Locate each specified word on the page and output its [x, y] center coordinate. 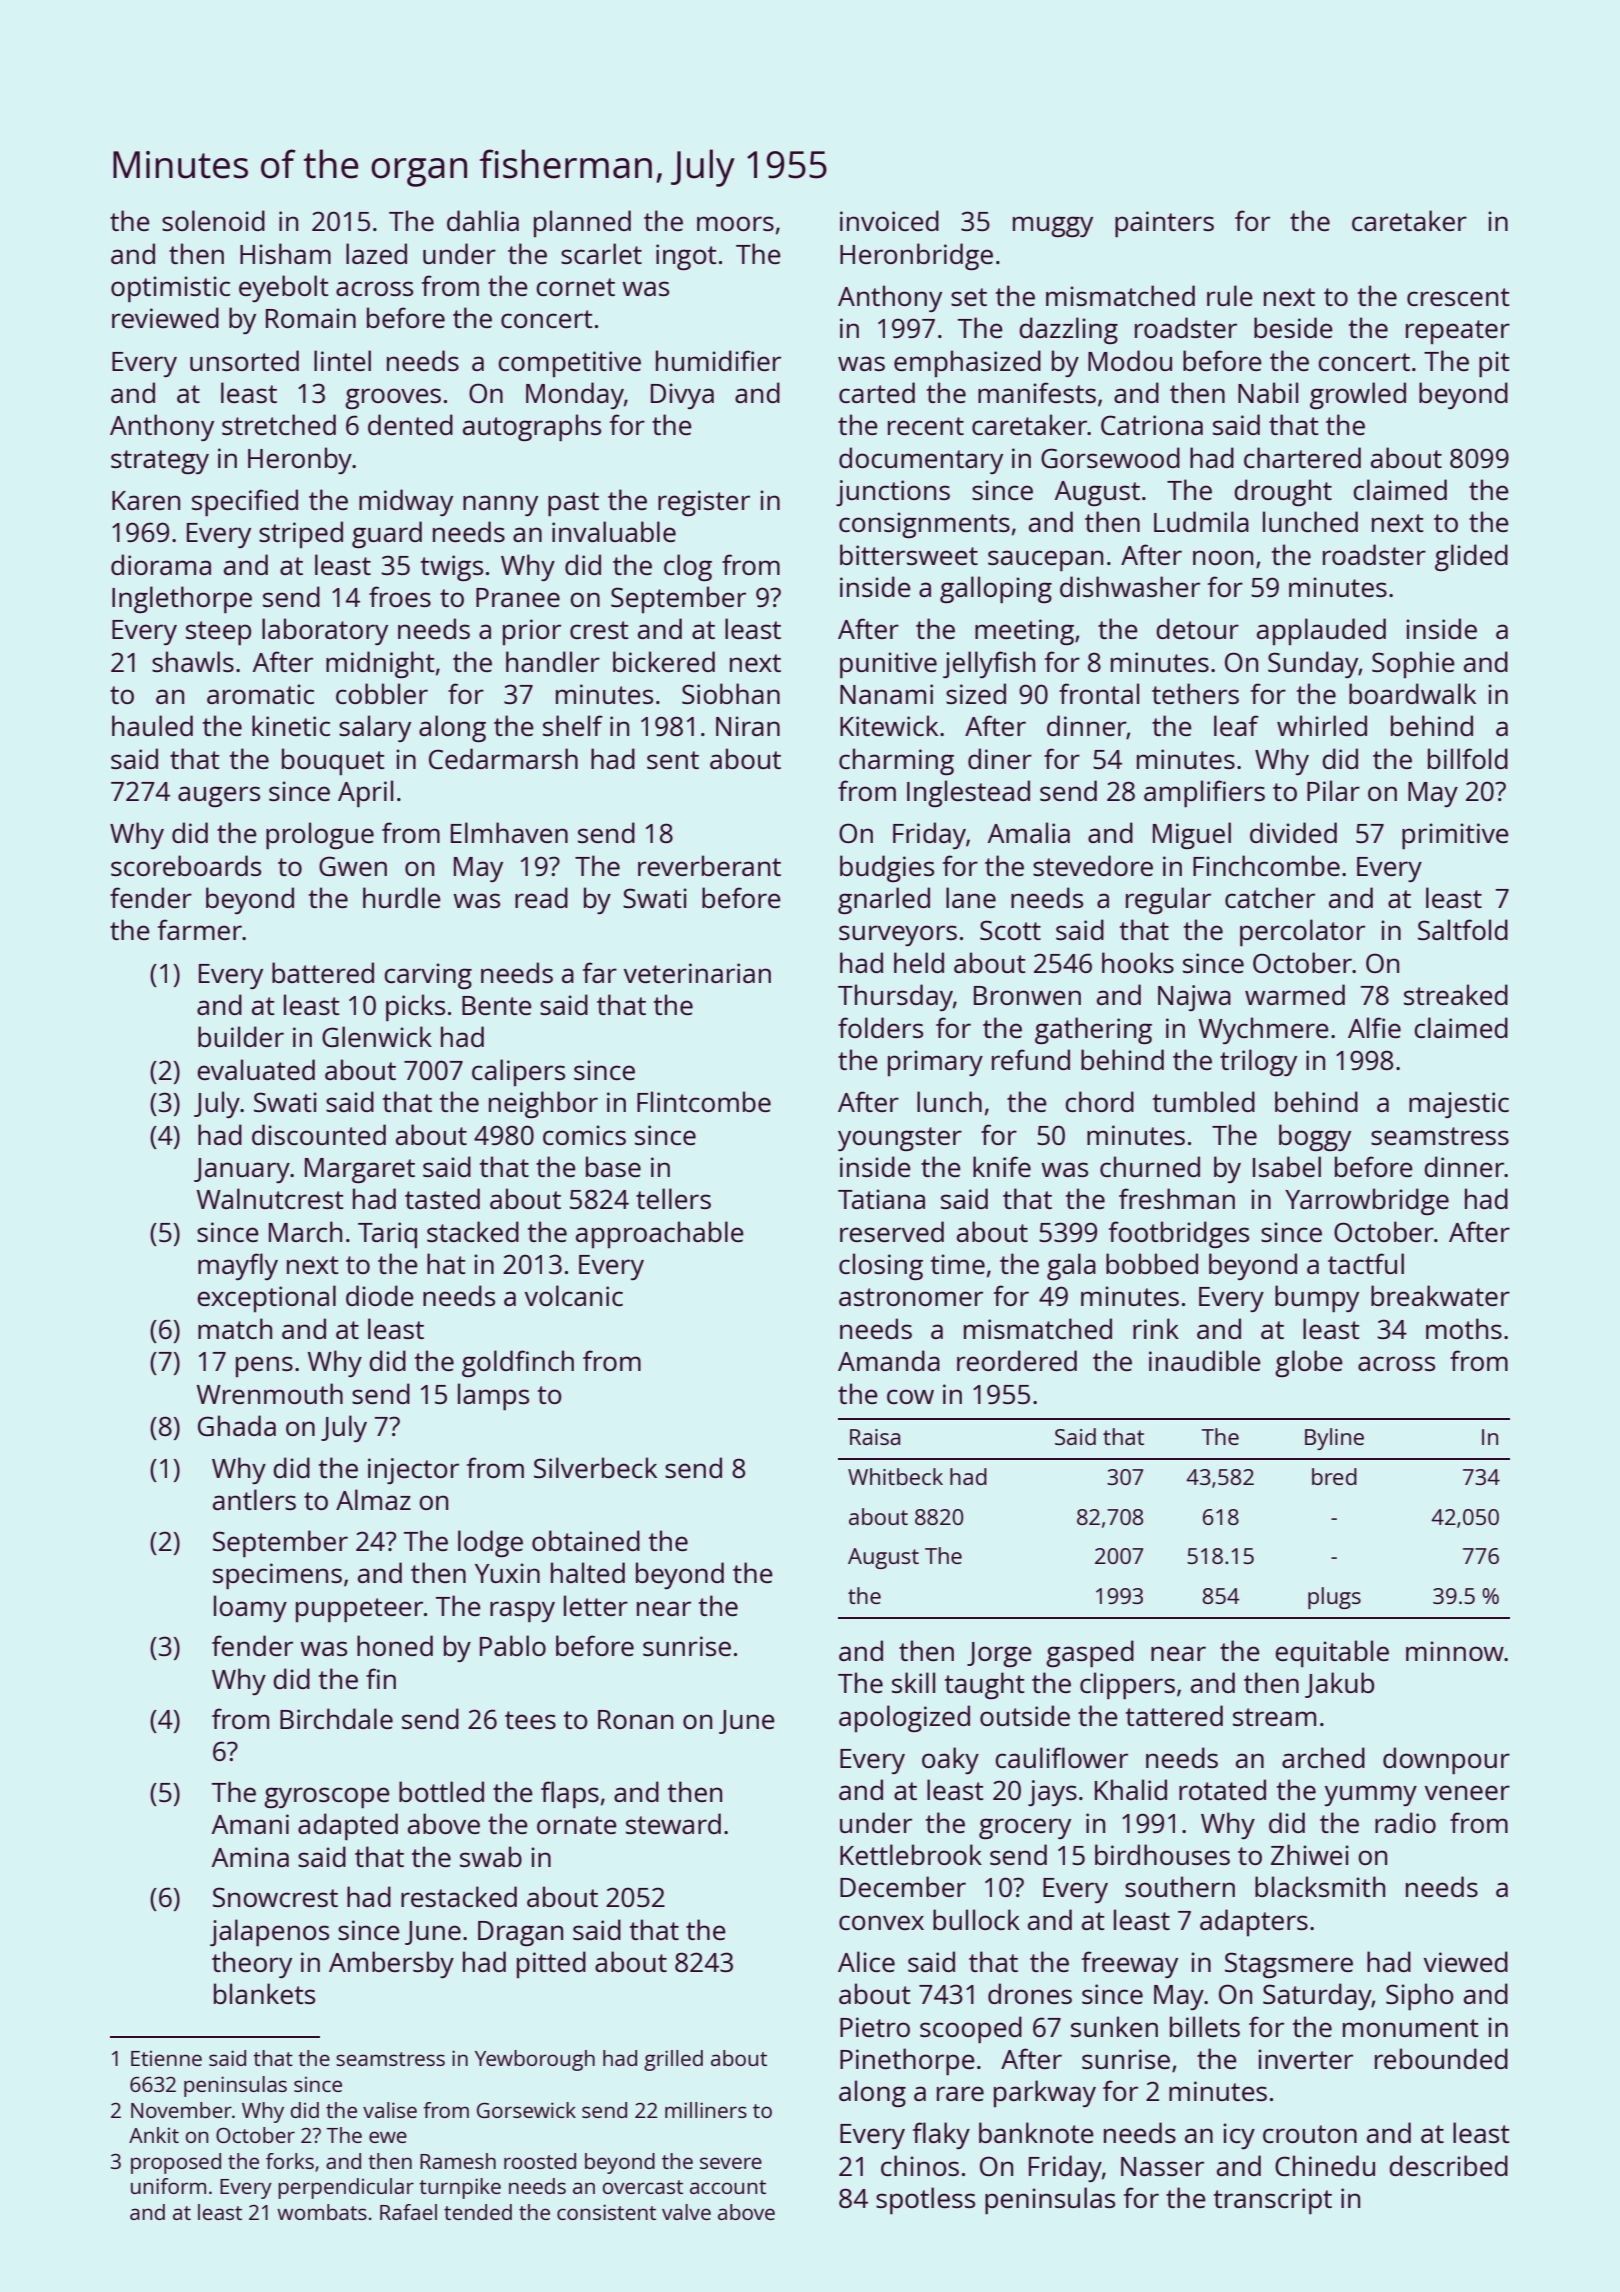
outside [1025, 1715]
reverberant [709, 865]
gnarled [884, 900]
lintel [342, 360]
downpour [1446, 1761]
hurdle [402, 897]
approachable [660, 1234]
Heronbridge [916, 256]
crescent [1458, 297]
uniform [168, 2186]
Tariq [387, 1235]
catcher [1270, 897]
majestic [1459, 1105]
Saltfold [1463, 929]
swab [491, 1856]
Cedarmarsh [503, 758]
